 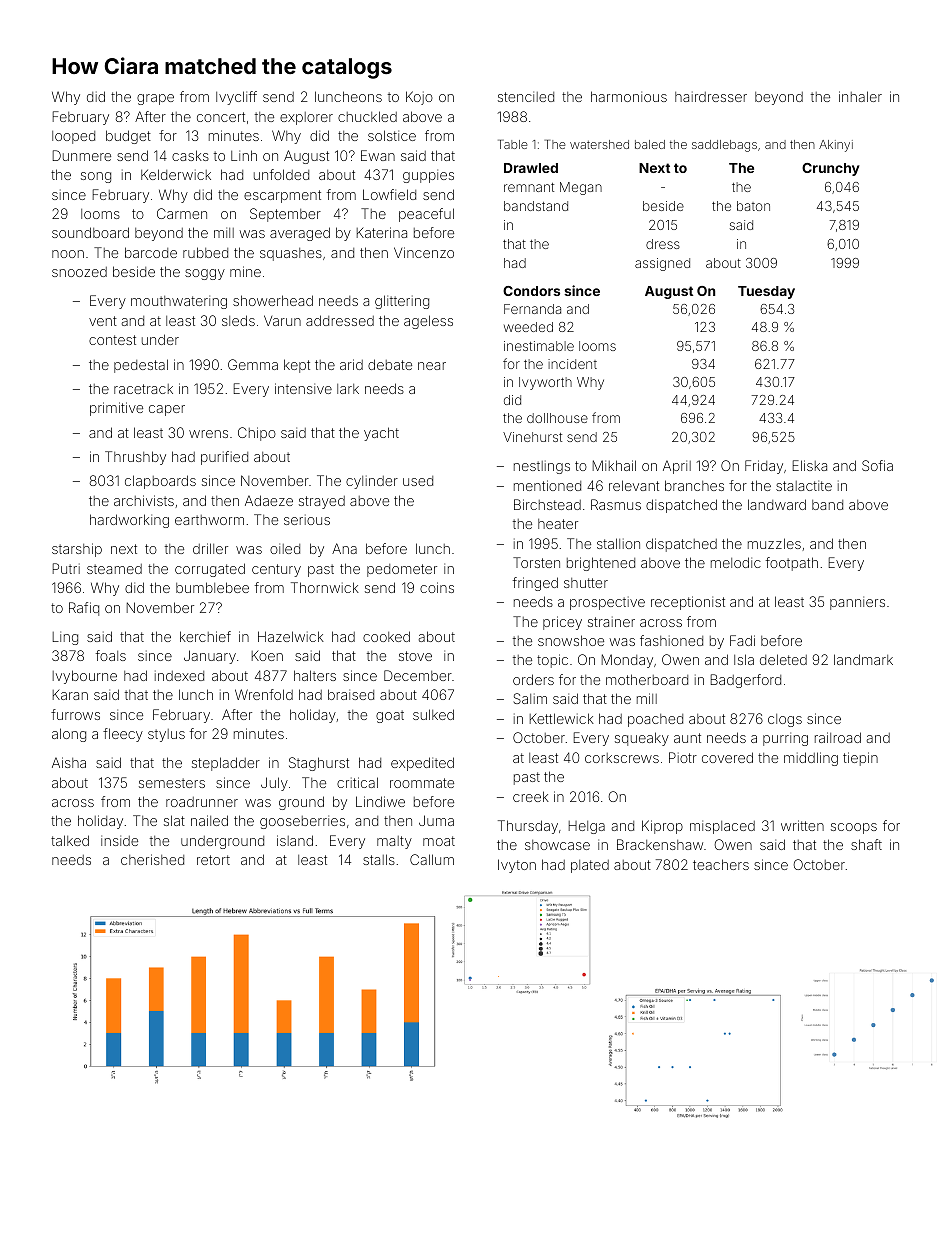 I want to click on Koen, so click(x=267, y=655).
